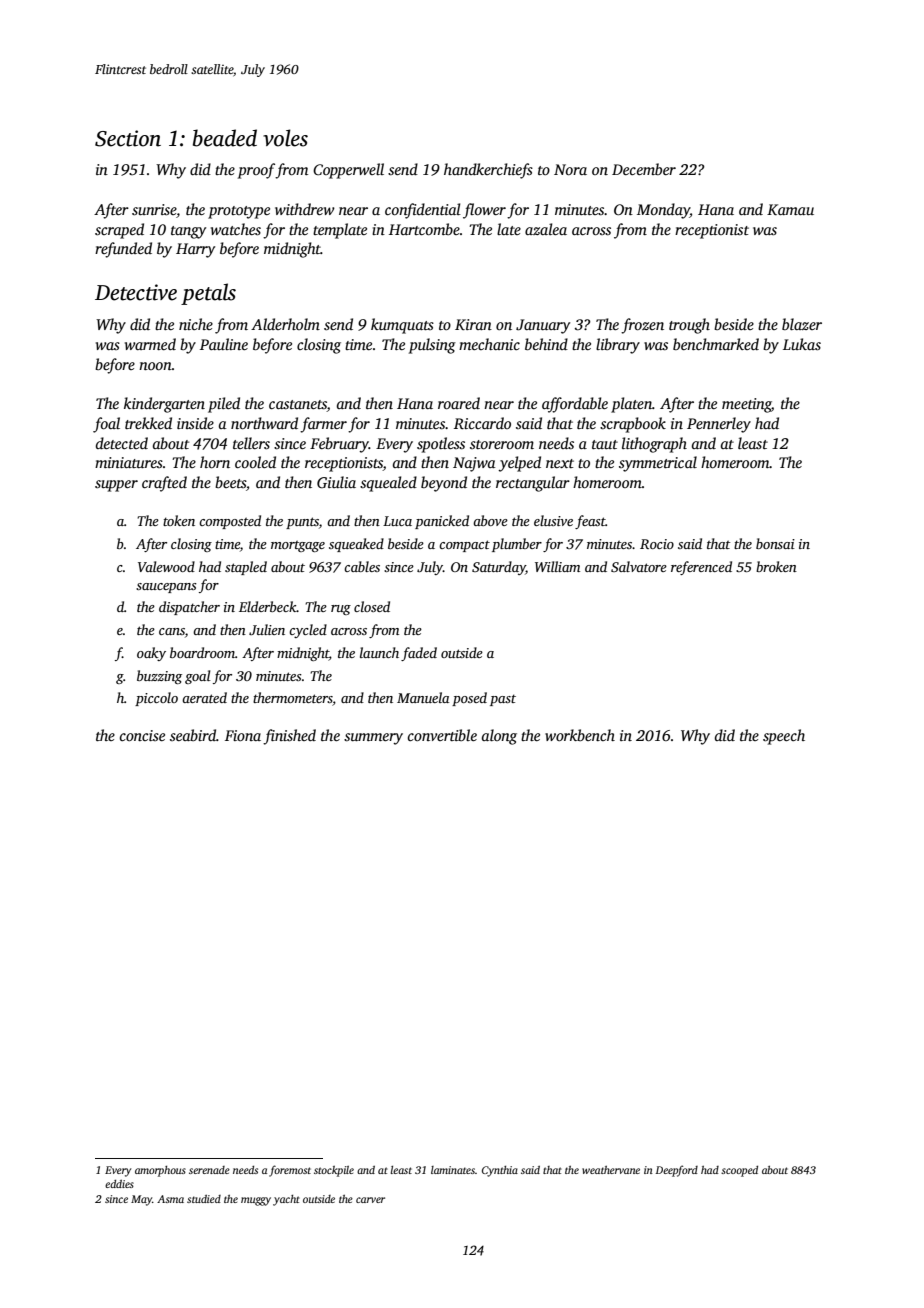 The image size is (924, 1308). What do you see at coordinates (402, 326) in the document?
I see `kumquats` at bounding box center [402, 326].
